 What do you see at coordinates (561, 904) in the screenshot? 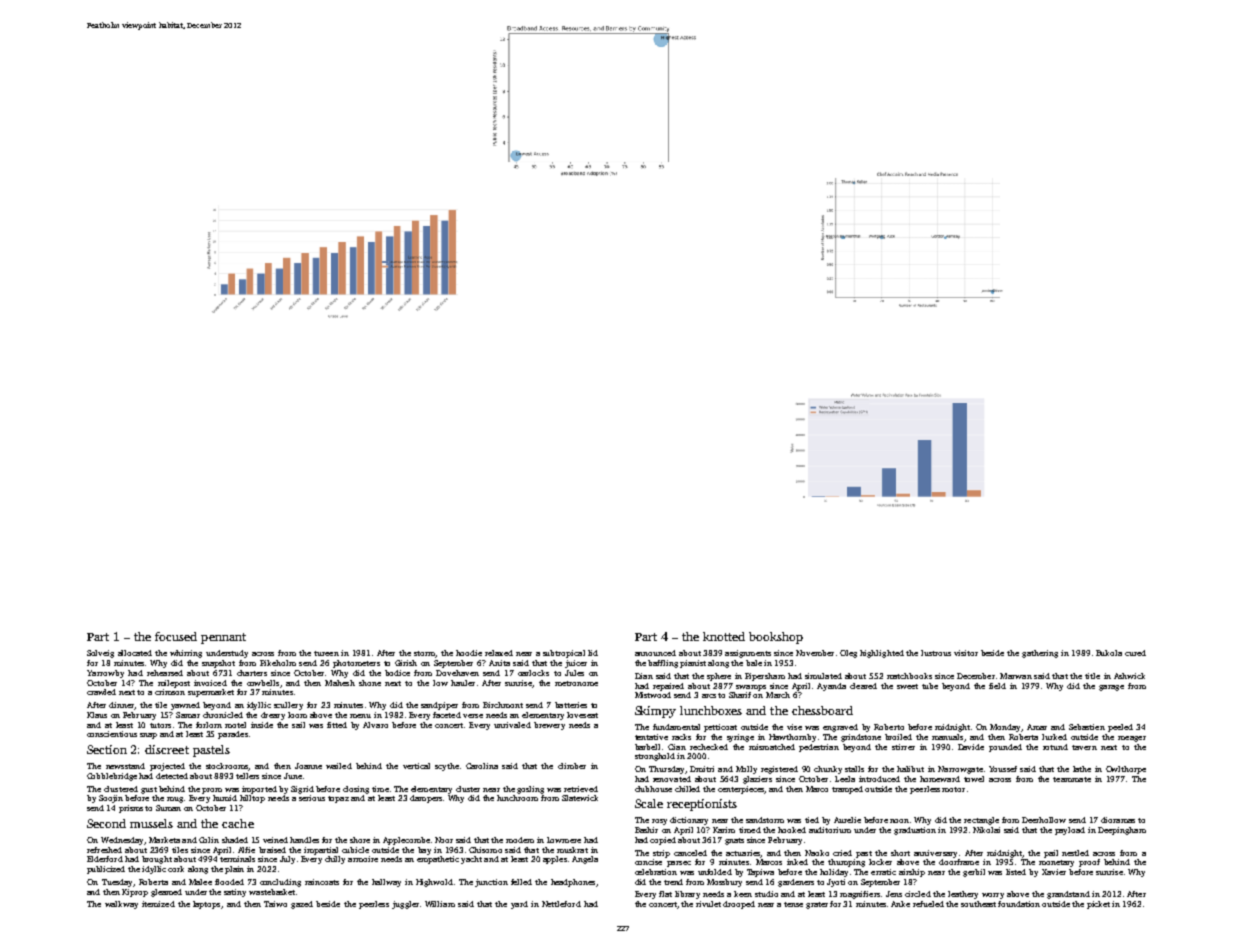
I see `Nettleford` at bounding box center [561, 904].
